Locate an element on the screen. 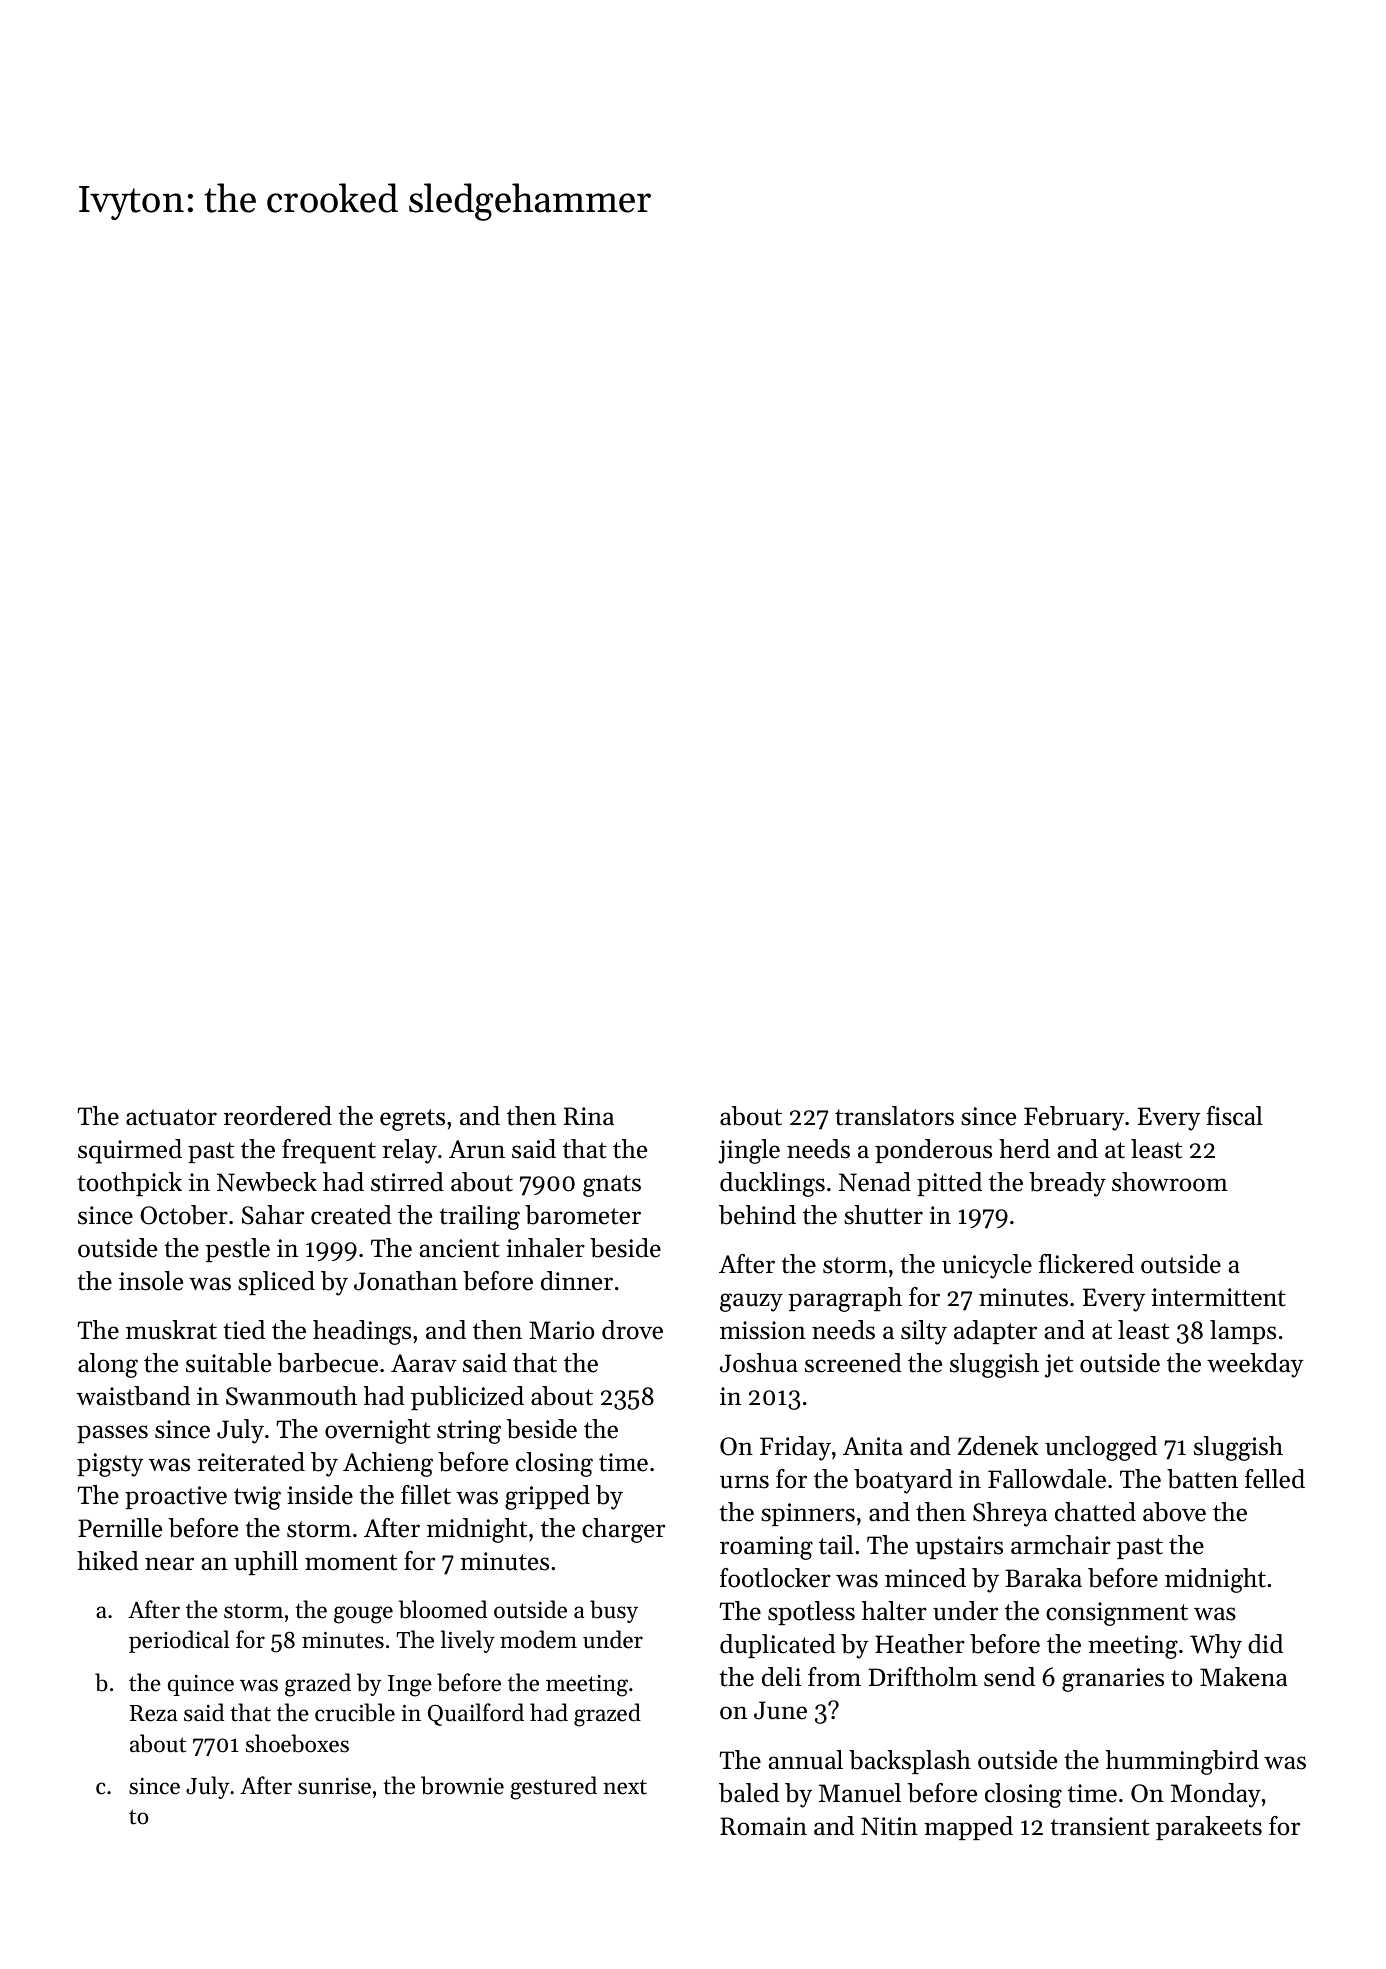 This screenshot has width=1386, height=1969. actuator is located at coordinates (171, 1117).
